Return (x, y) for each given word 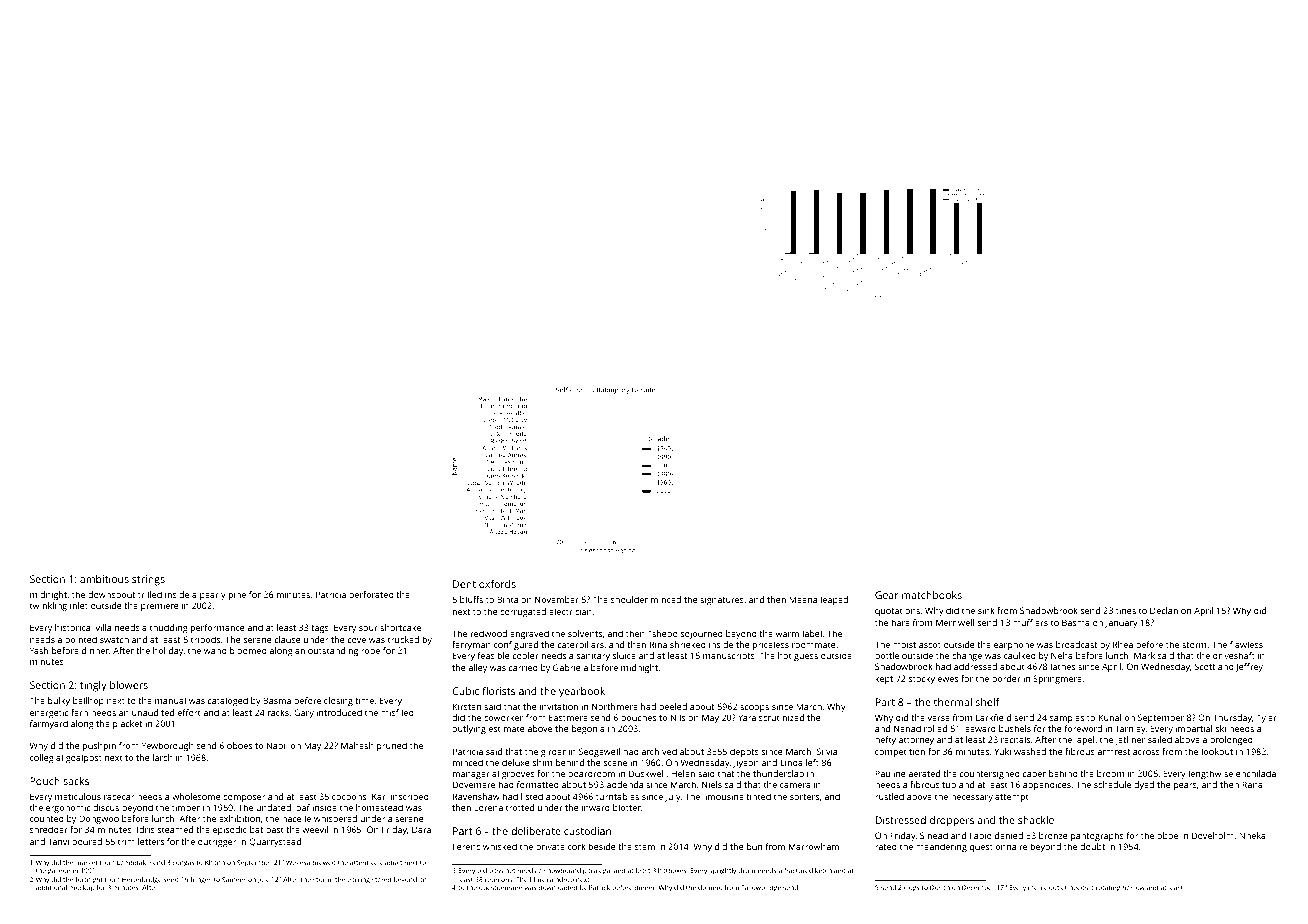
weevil (315, 829)
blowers (129, 685)
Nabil (277, 745)
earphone (1014, 645)
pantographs (1097, 836)
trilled (150, 594)
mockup (81, 888)
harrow (1134, 887)
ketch (823, 870)
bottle (887, 655)
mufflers (1030, 622)
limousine (723, 796)
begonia (588, 729)
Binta (507, 599)
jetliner (1130, 740)
